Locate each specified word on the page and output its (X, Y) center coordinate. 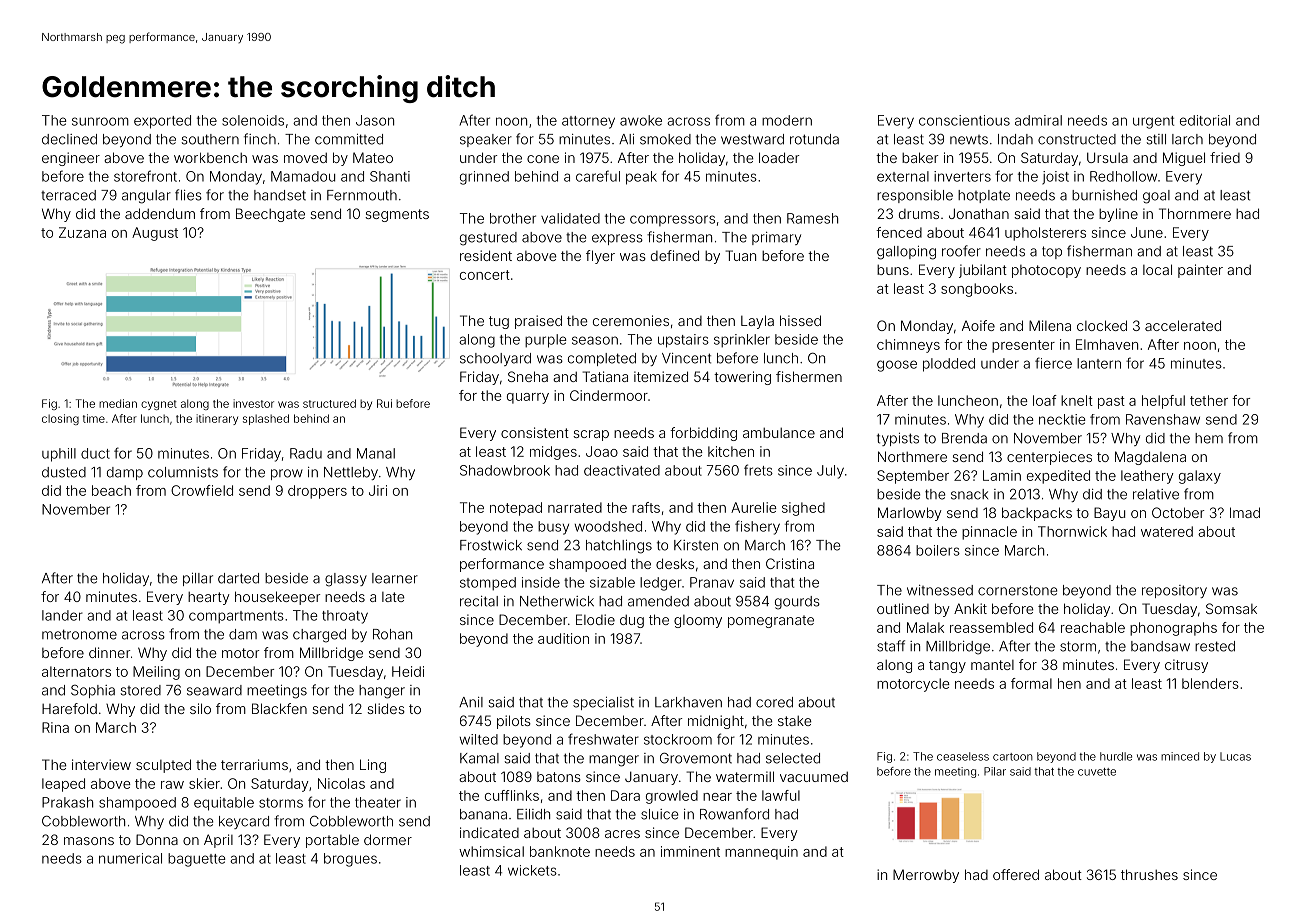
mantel (992, 665)
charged (319, 636)
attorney (588, 122)
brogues (350, 860)
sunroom (100, 121)
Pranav (712, 582)
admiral (1038, 120)
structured (329, 403)
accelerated (1183, 325)
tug (499, 322)
